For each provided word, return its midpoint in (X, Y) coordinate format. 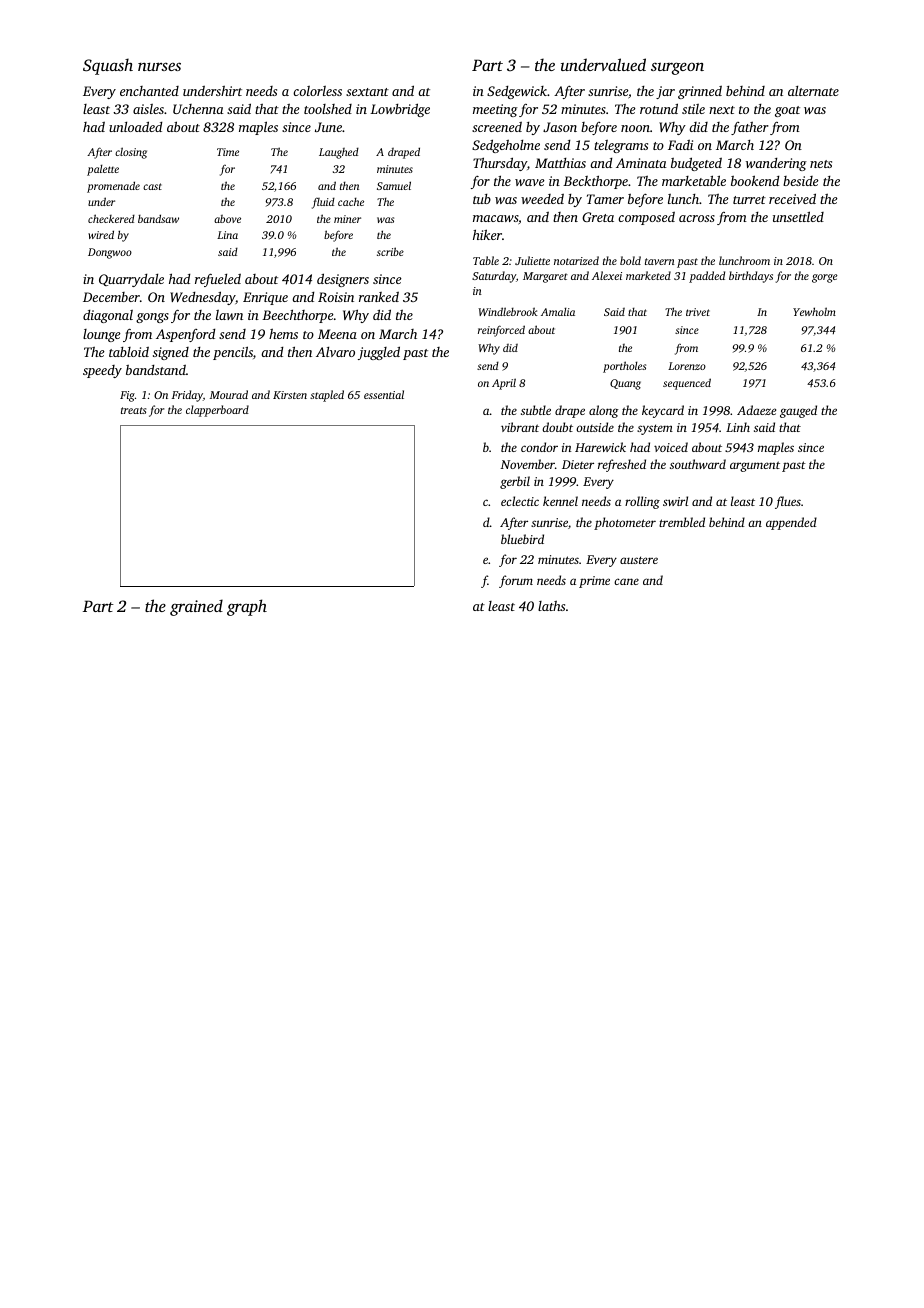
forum (516, 581)
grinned (700, 92)
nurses (159, 66)
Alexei (607, 275)
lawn (229, 315)
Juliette (532, 260)
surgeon (677, 68)
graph (247, 607)
